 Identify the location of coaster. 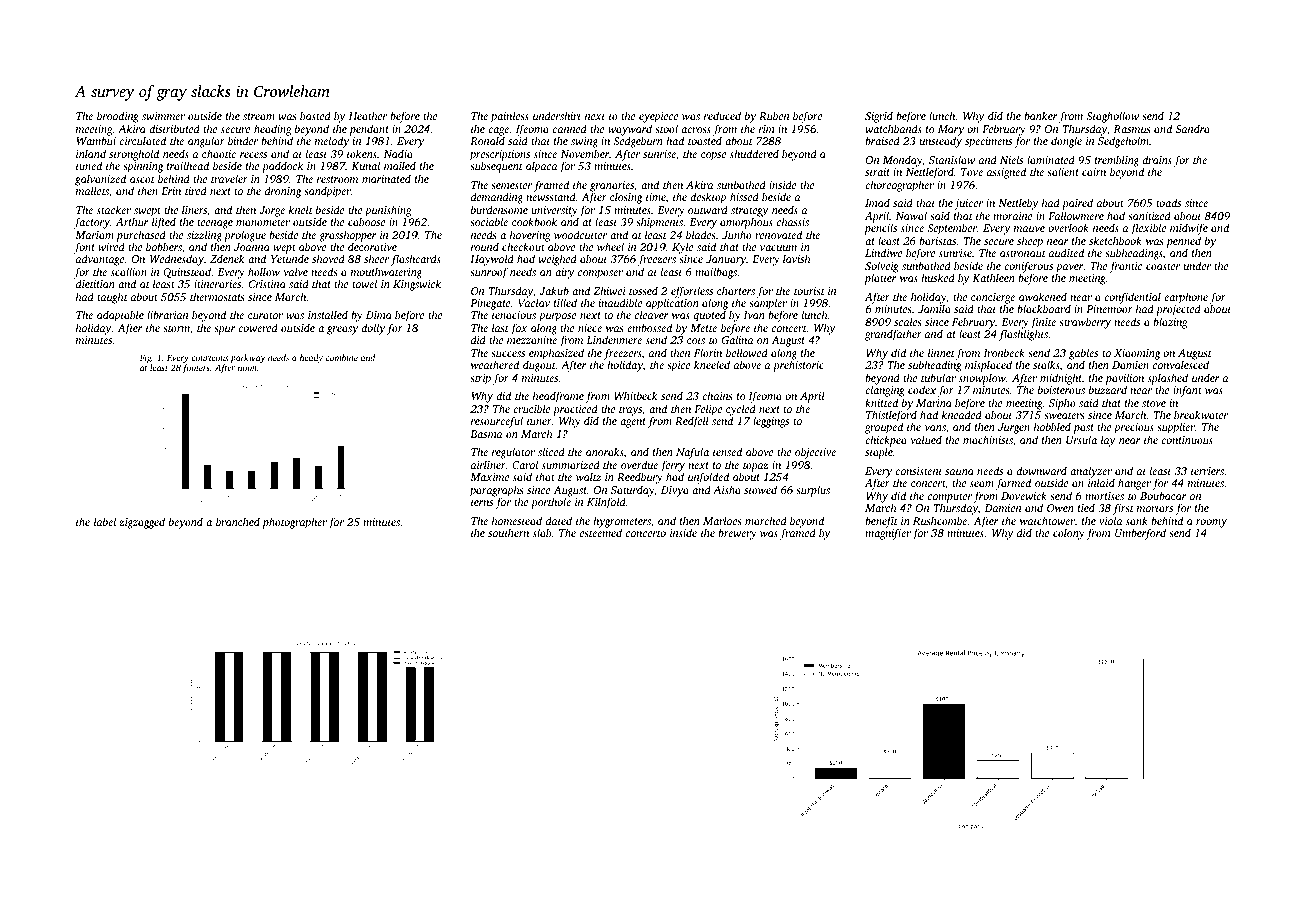
(1163, 266).
